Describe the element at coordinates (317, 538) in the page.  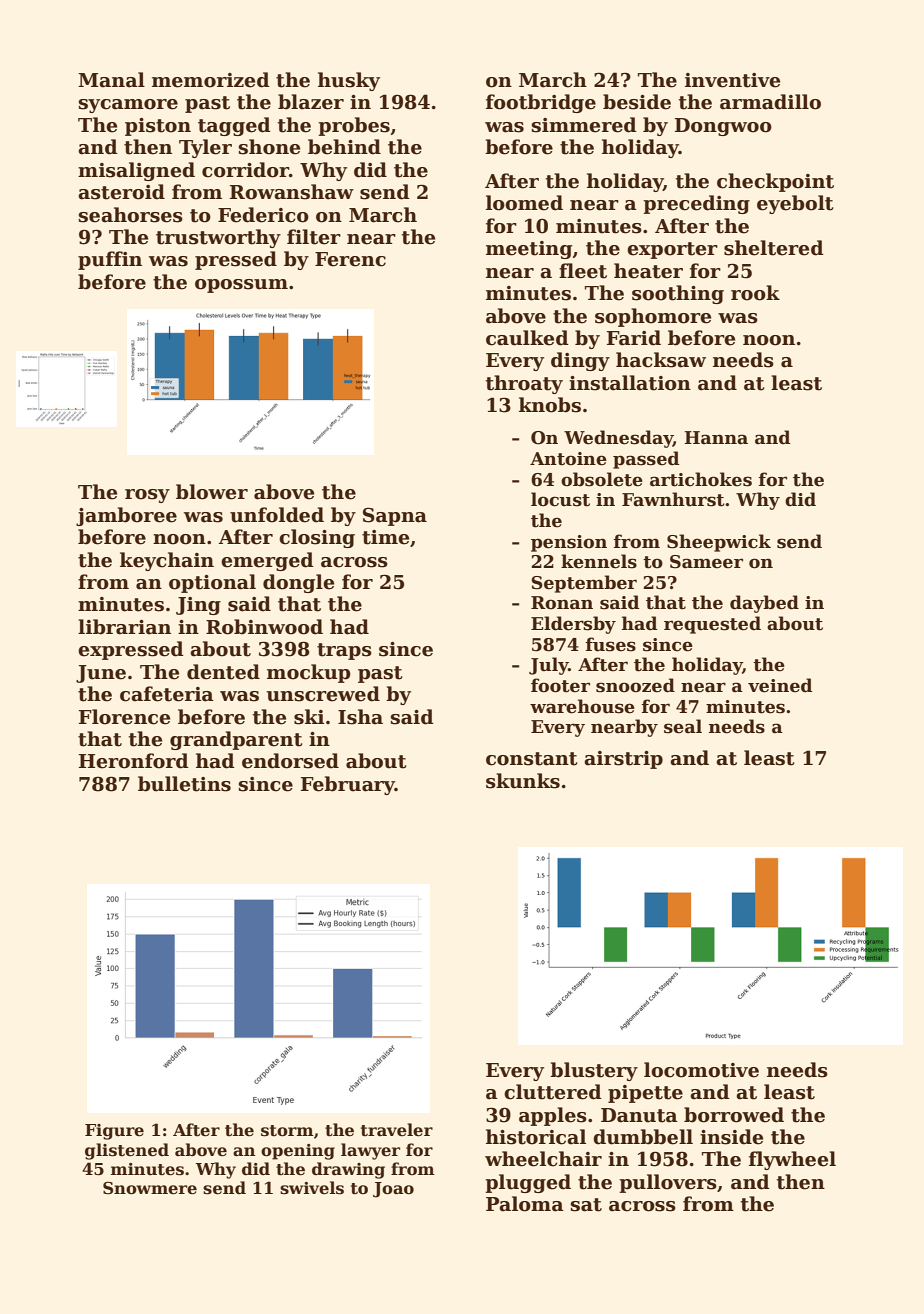
I see `closing` at that location.
